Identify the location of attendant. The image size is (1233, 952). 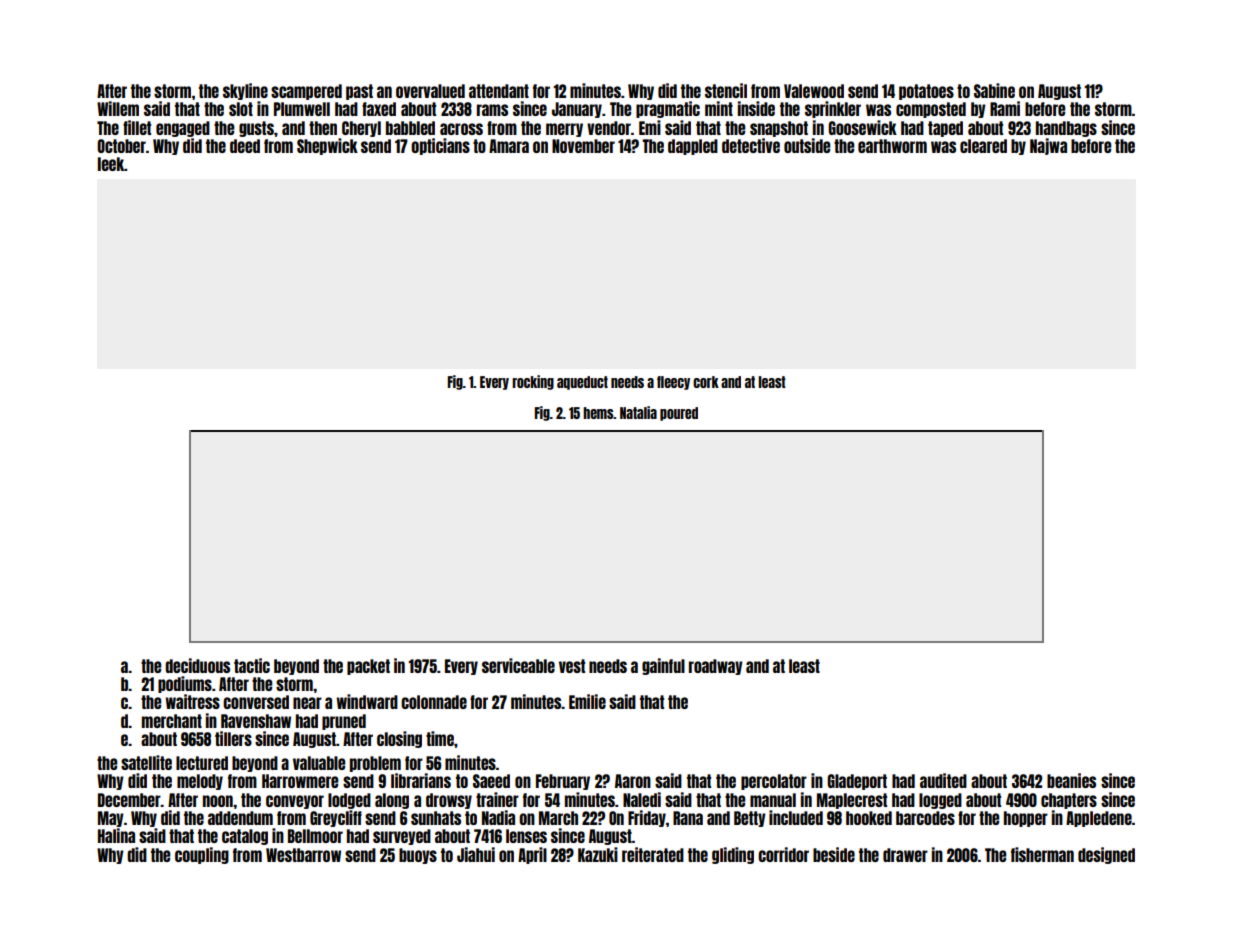
(499, 91).
